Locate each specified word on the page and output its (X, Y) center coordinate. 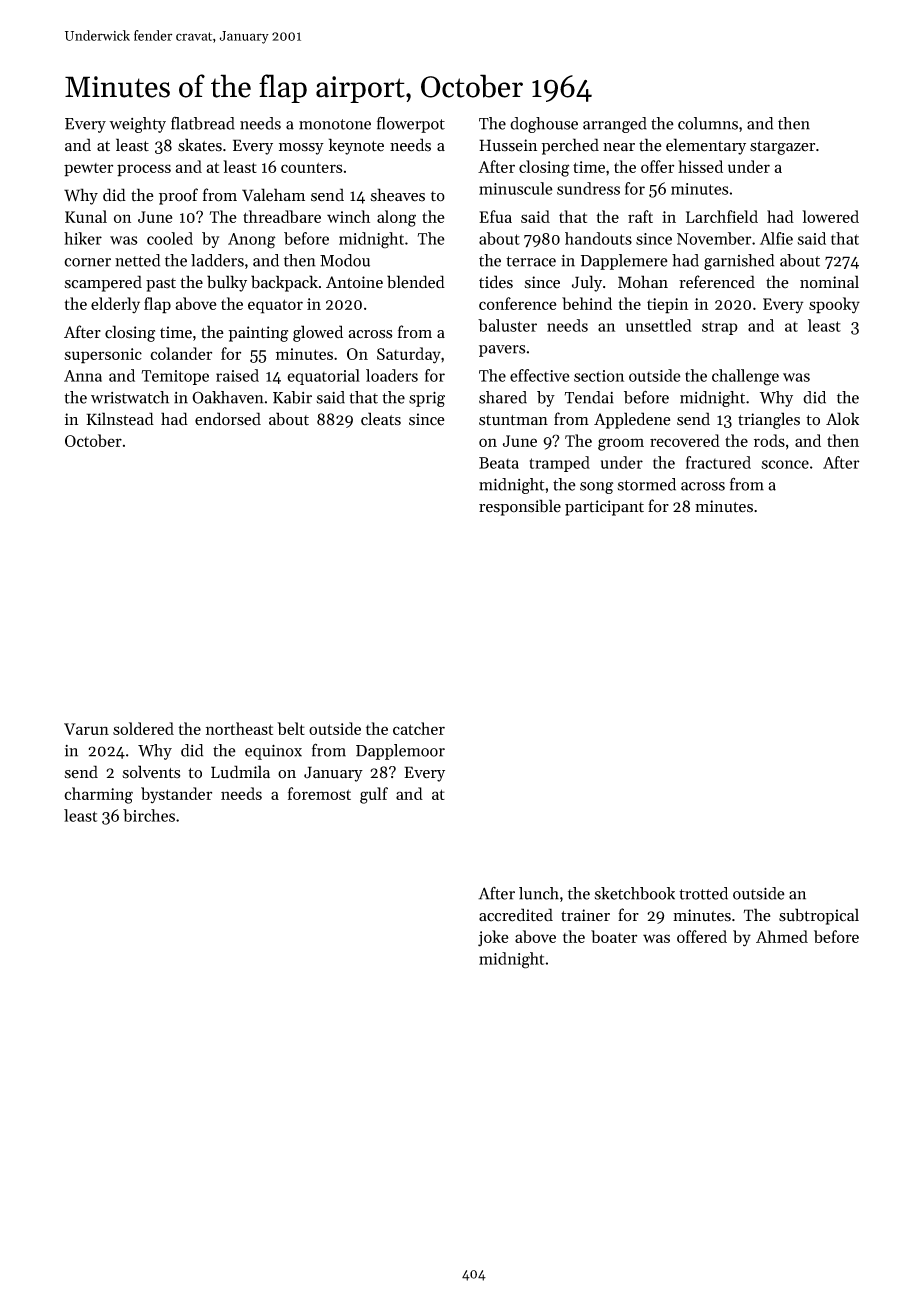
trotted (703, 893)
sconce (785, 464)
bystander (176, 795)
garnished (739, 262)
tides (496, 282)
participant (604, 508)
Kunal (86, 216)
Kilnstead (120, 419)
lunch (539, 893)
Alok (842, 419)
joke (493, 938)
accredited (516, 915)
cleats (381, 419)
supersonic (103, 356)
